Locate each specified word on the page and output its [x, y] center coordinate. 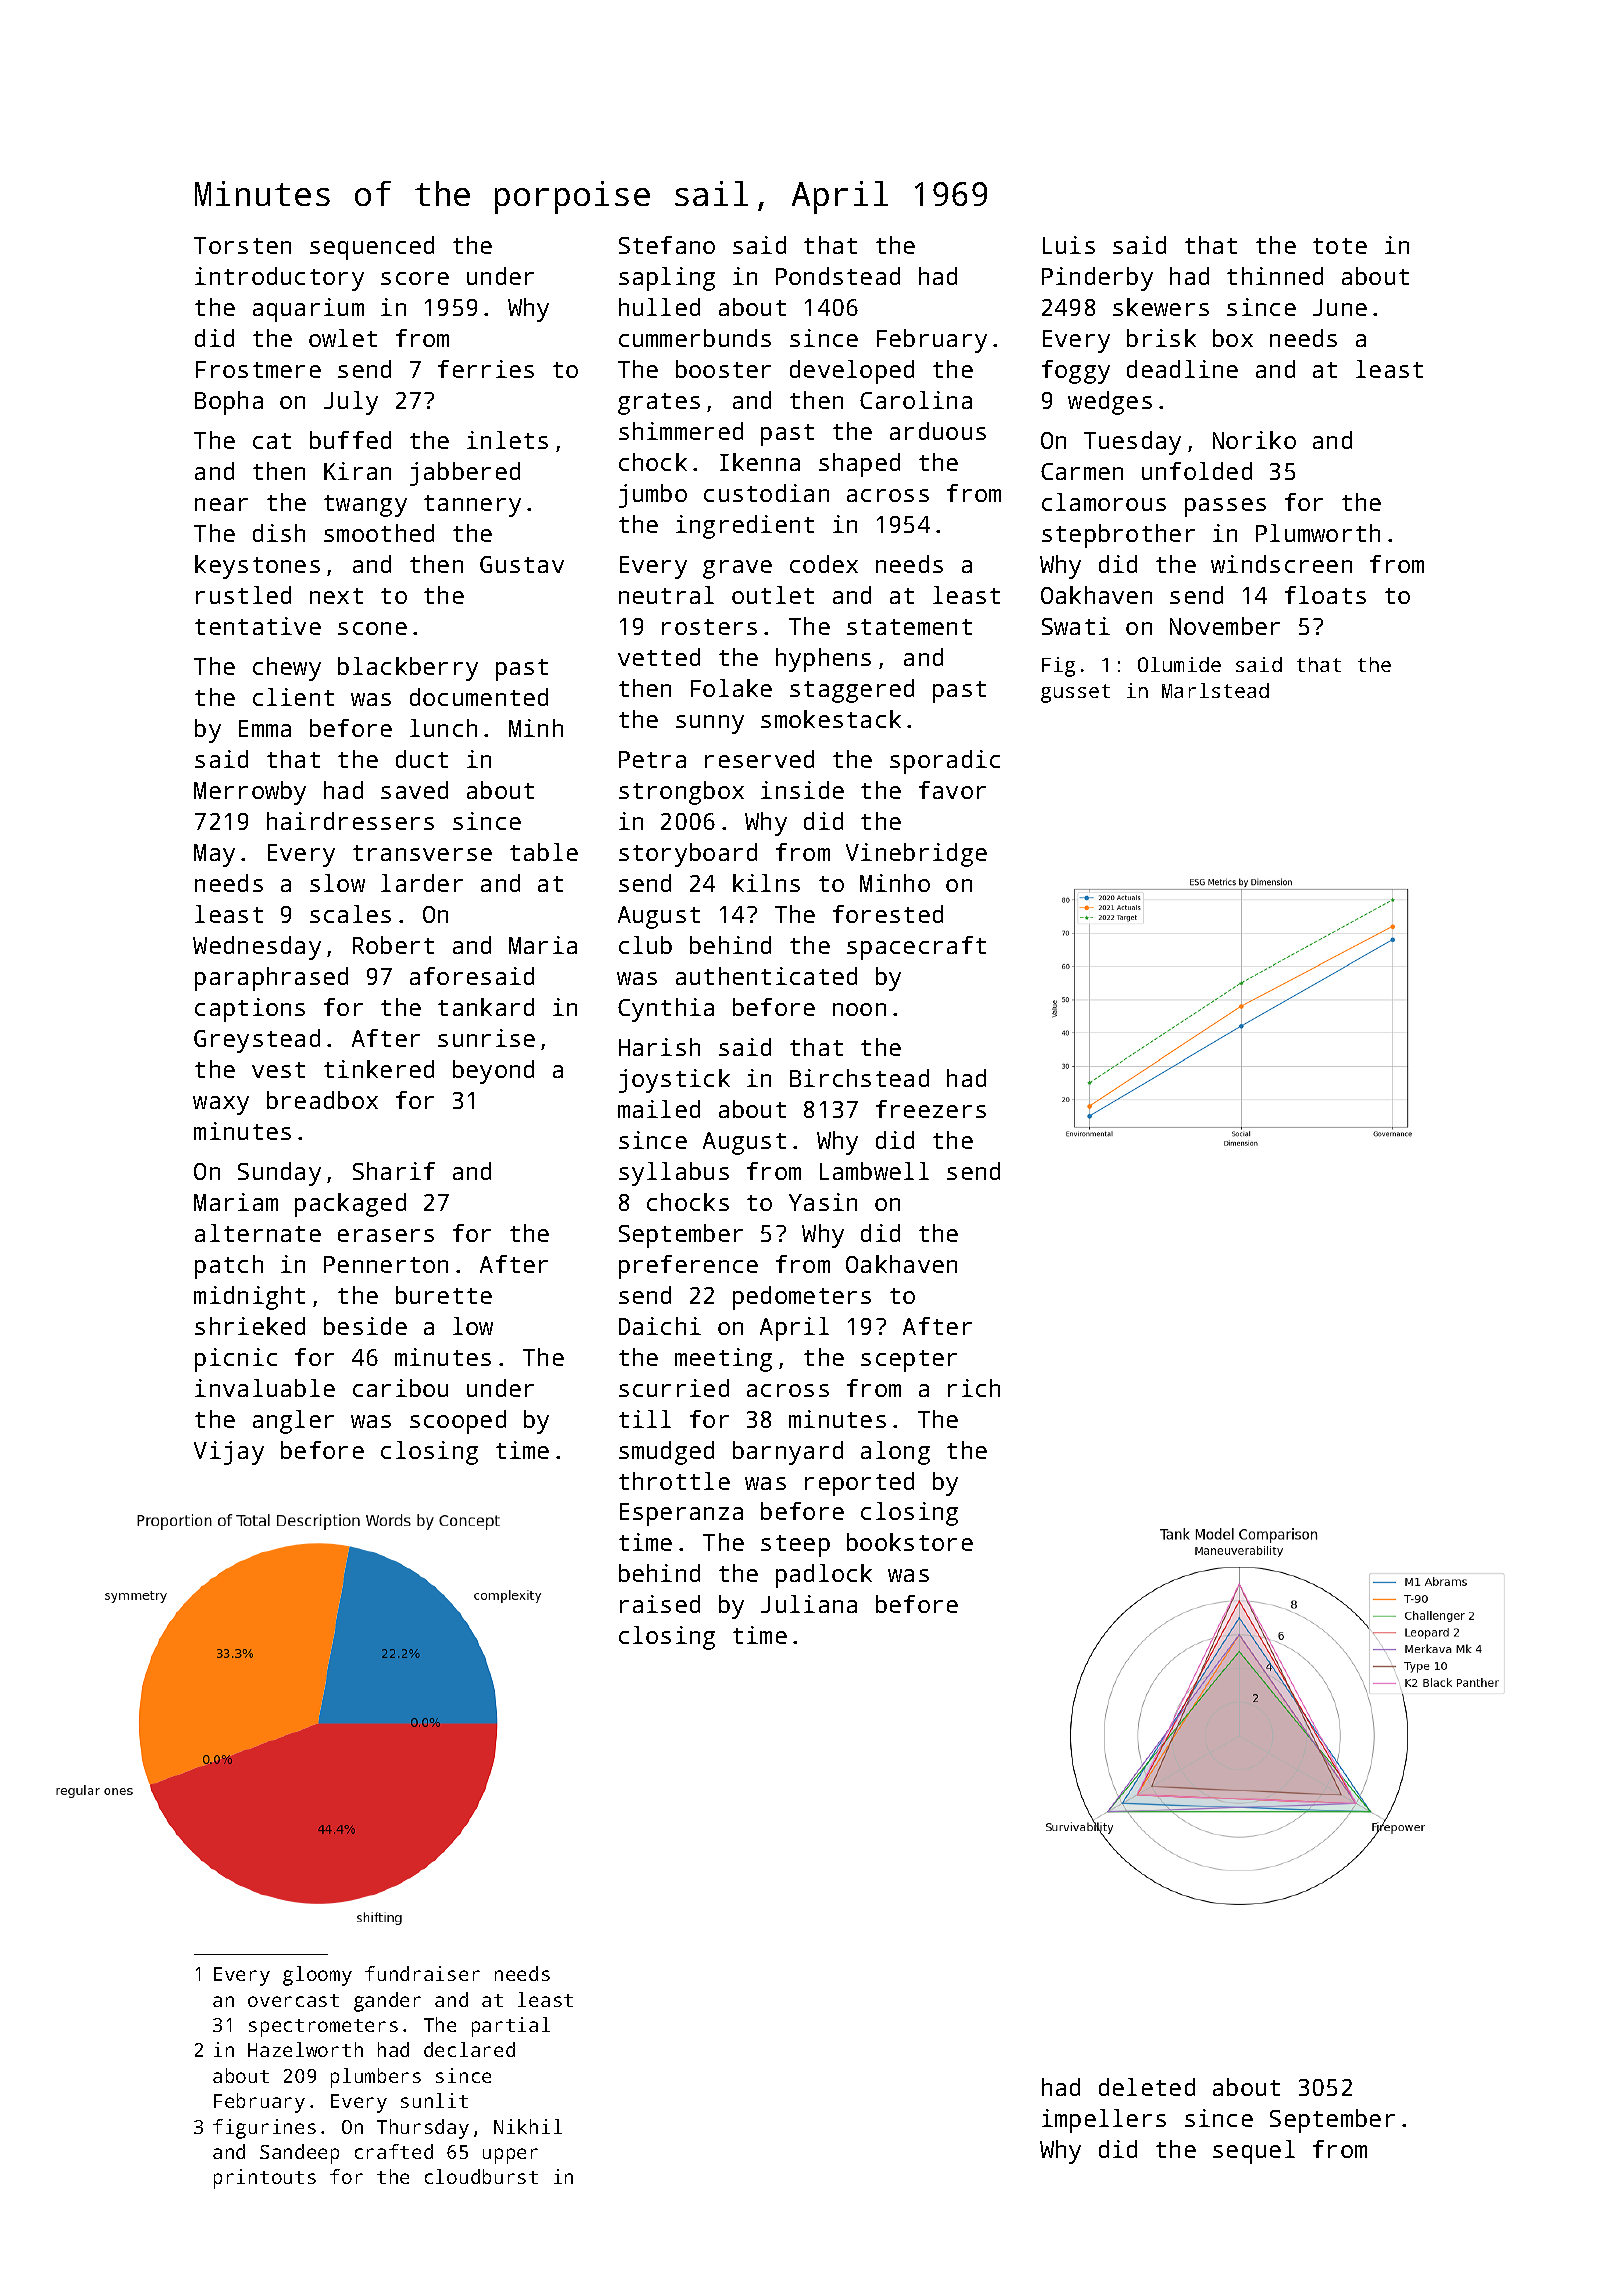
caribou [400, 1388]
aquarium [308, 310]
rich [974, 1388]
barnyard [788, 1453]
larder [422, 883]
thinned [1275, 276]
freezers [931, 1109]
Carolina [916, 400]
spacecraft [916, 948]
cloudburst [481, 2176]
